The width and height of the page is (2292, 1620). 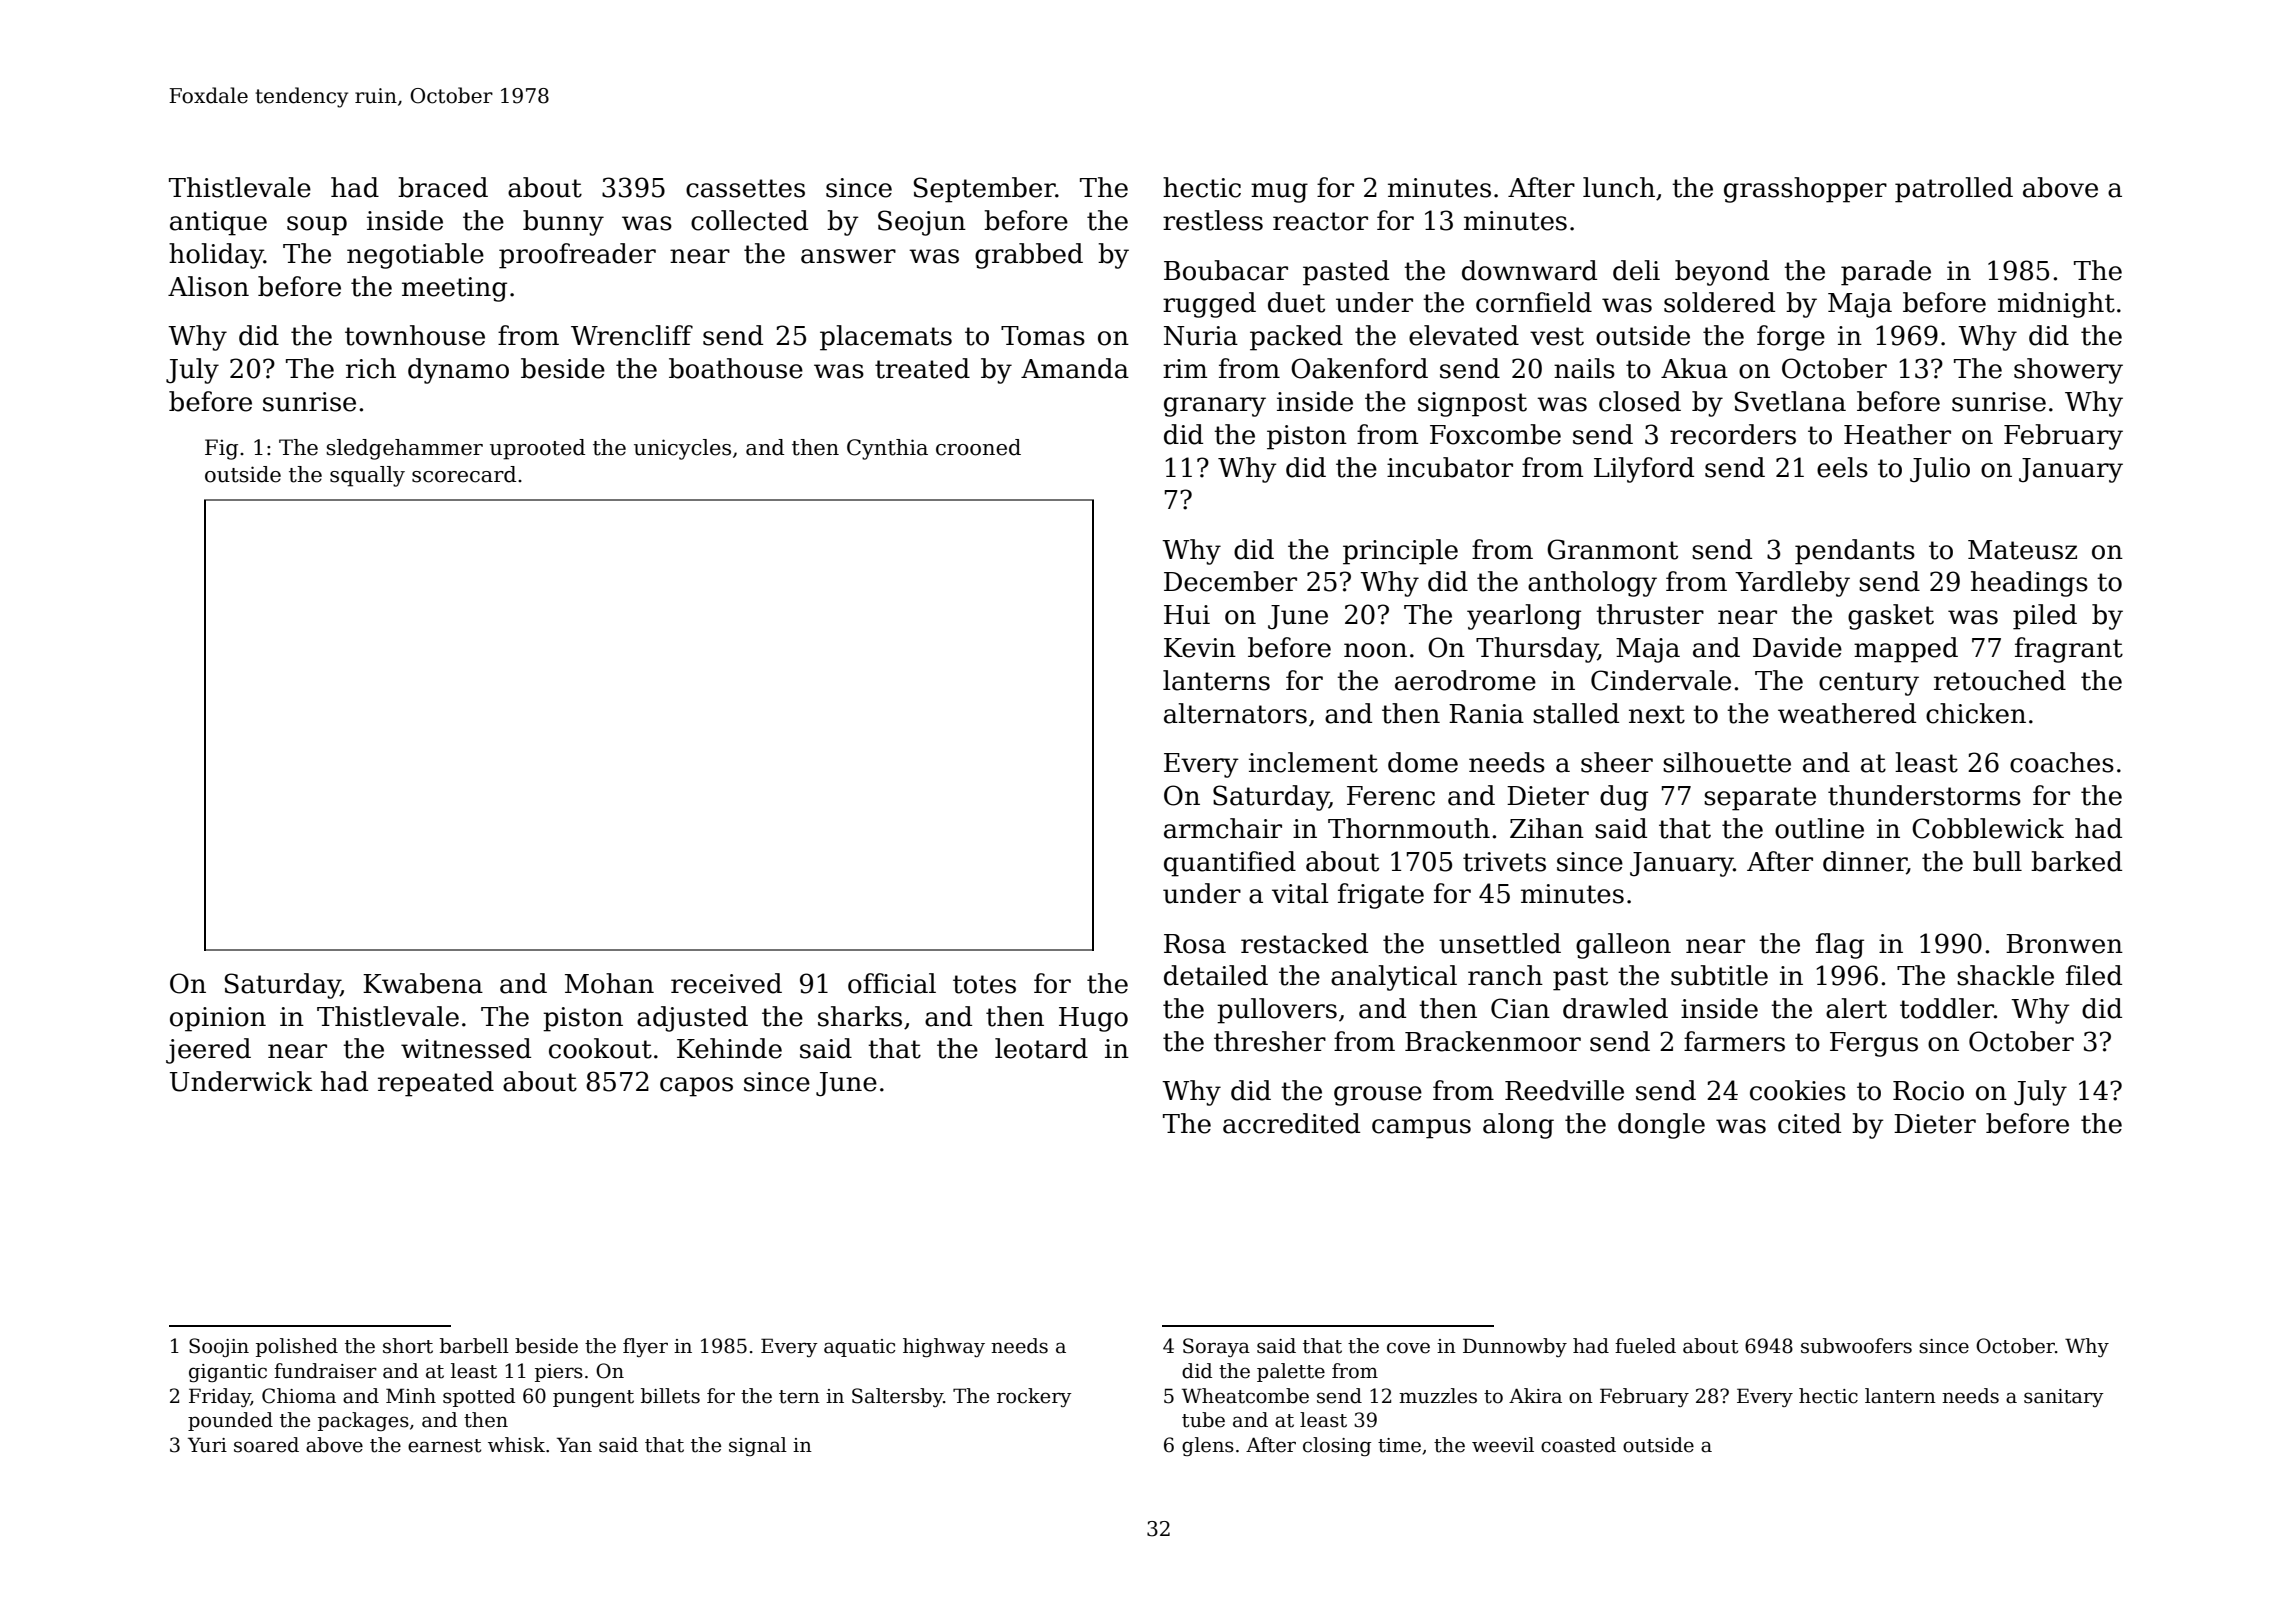 What do you see at coordinates (2062, 762) in the page?
I see `coaches` at bounding box center [2062, 762].
